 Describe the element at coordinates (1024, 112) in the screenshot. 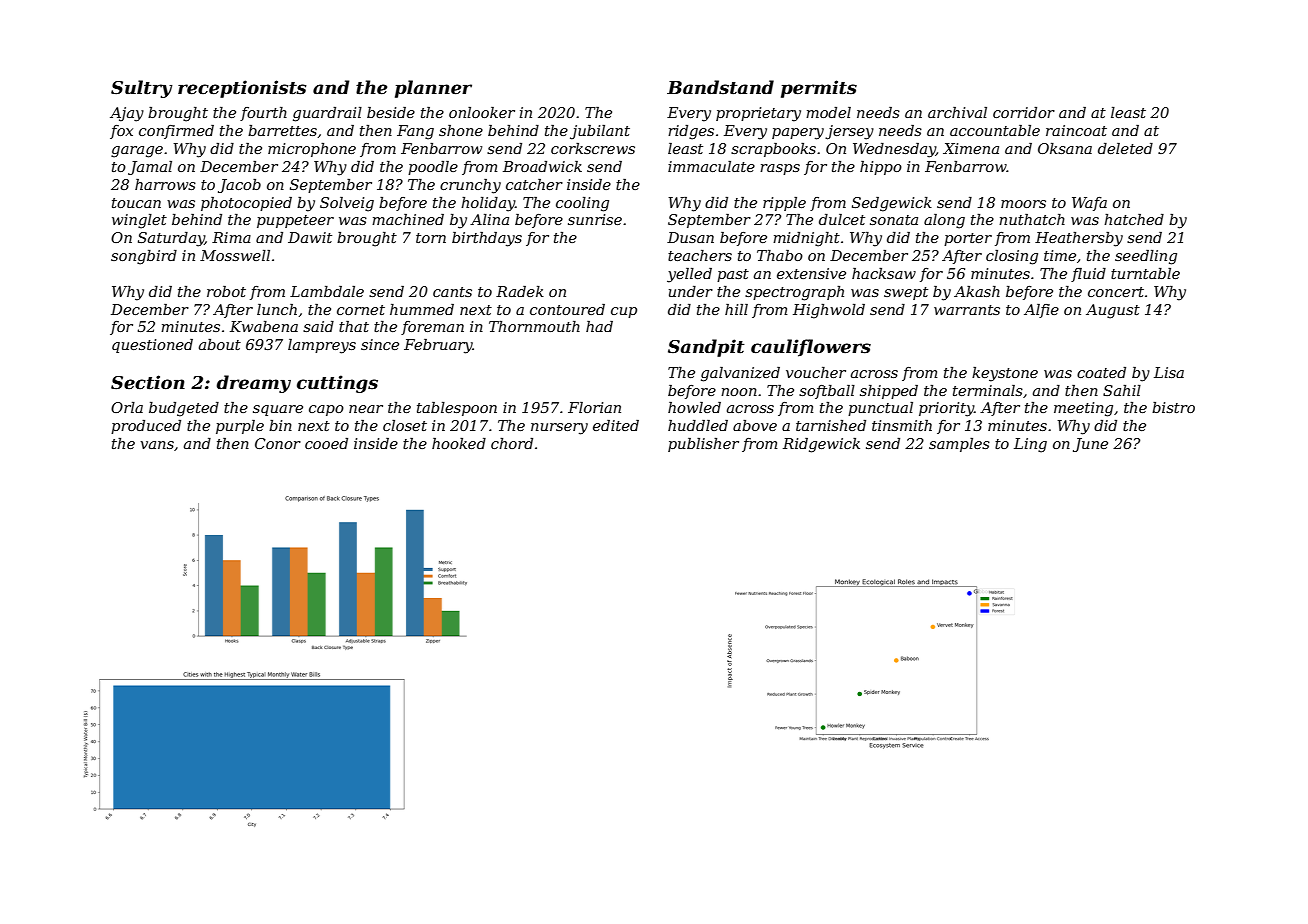

I see `corridor` at that location.
